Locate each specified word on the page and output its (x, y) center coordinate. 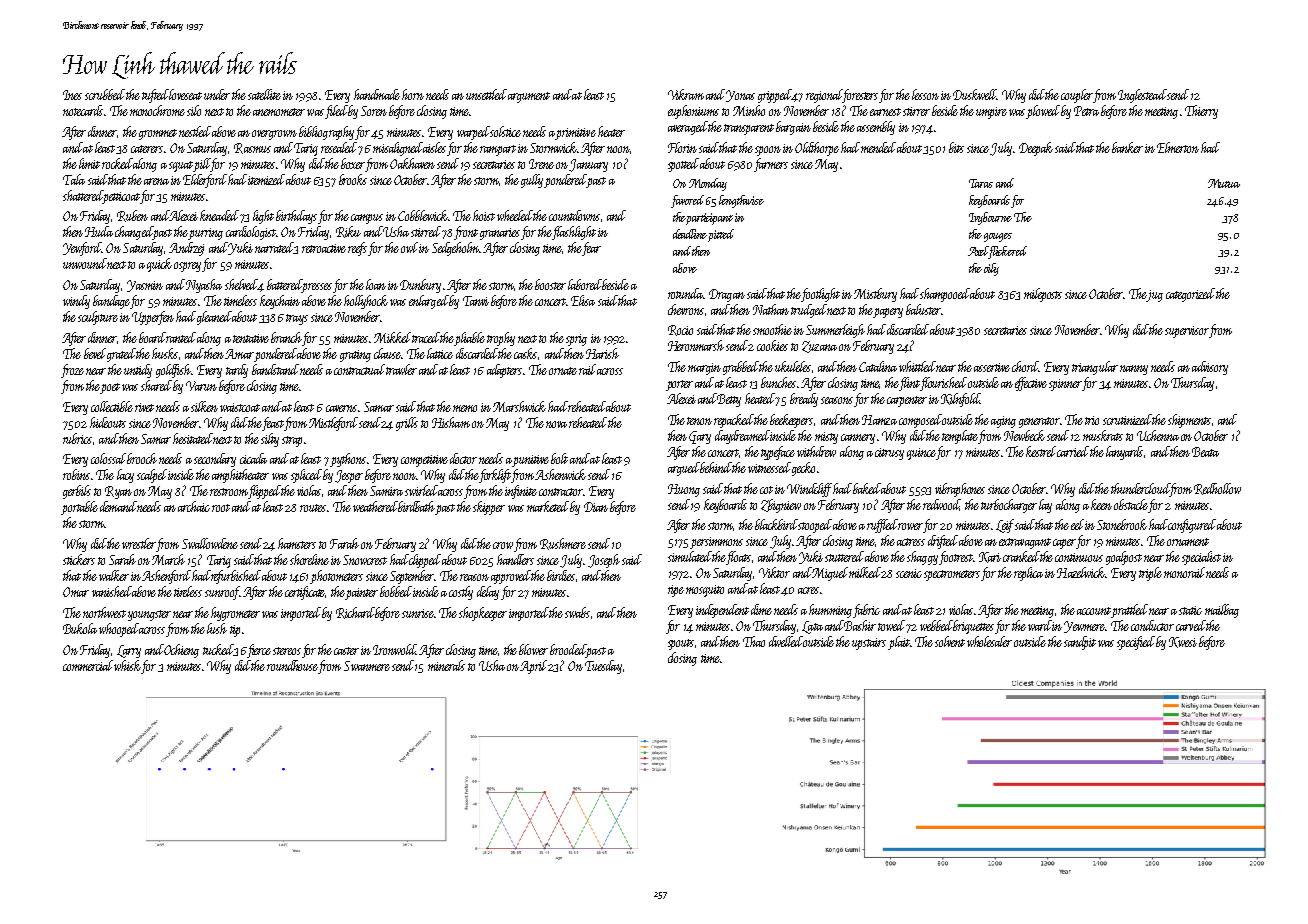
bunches (778, 382)
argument (529, 97)
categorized (1190, 295)
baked (867, 488)
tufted (155, 96)
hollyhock (366, 302)
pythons (348, 460)
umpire (991, 113)
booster (550, 284)
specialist (1201, 558)
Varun (201, 386)
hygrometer (235, 614)
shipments (1189, 421)
